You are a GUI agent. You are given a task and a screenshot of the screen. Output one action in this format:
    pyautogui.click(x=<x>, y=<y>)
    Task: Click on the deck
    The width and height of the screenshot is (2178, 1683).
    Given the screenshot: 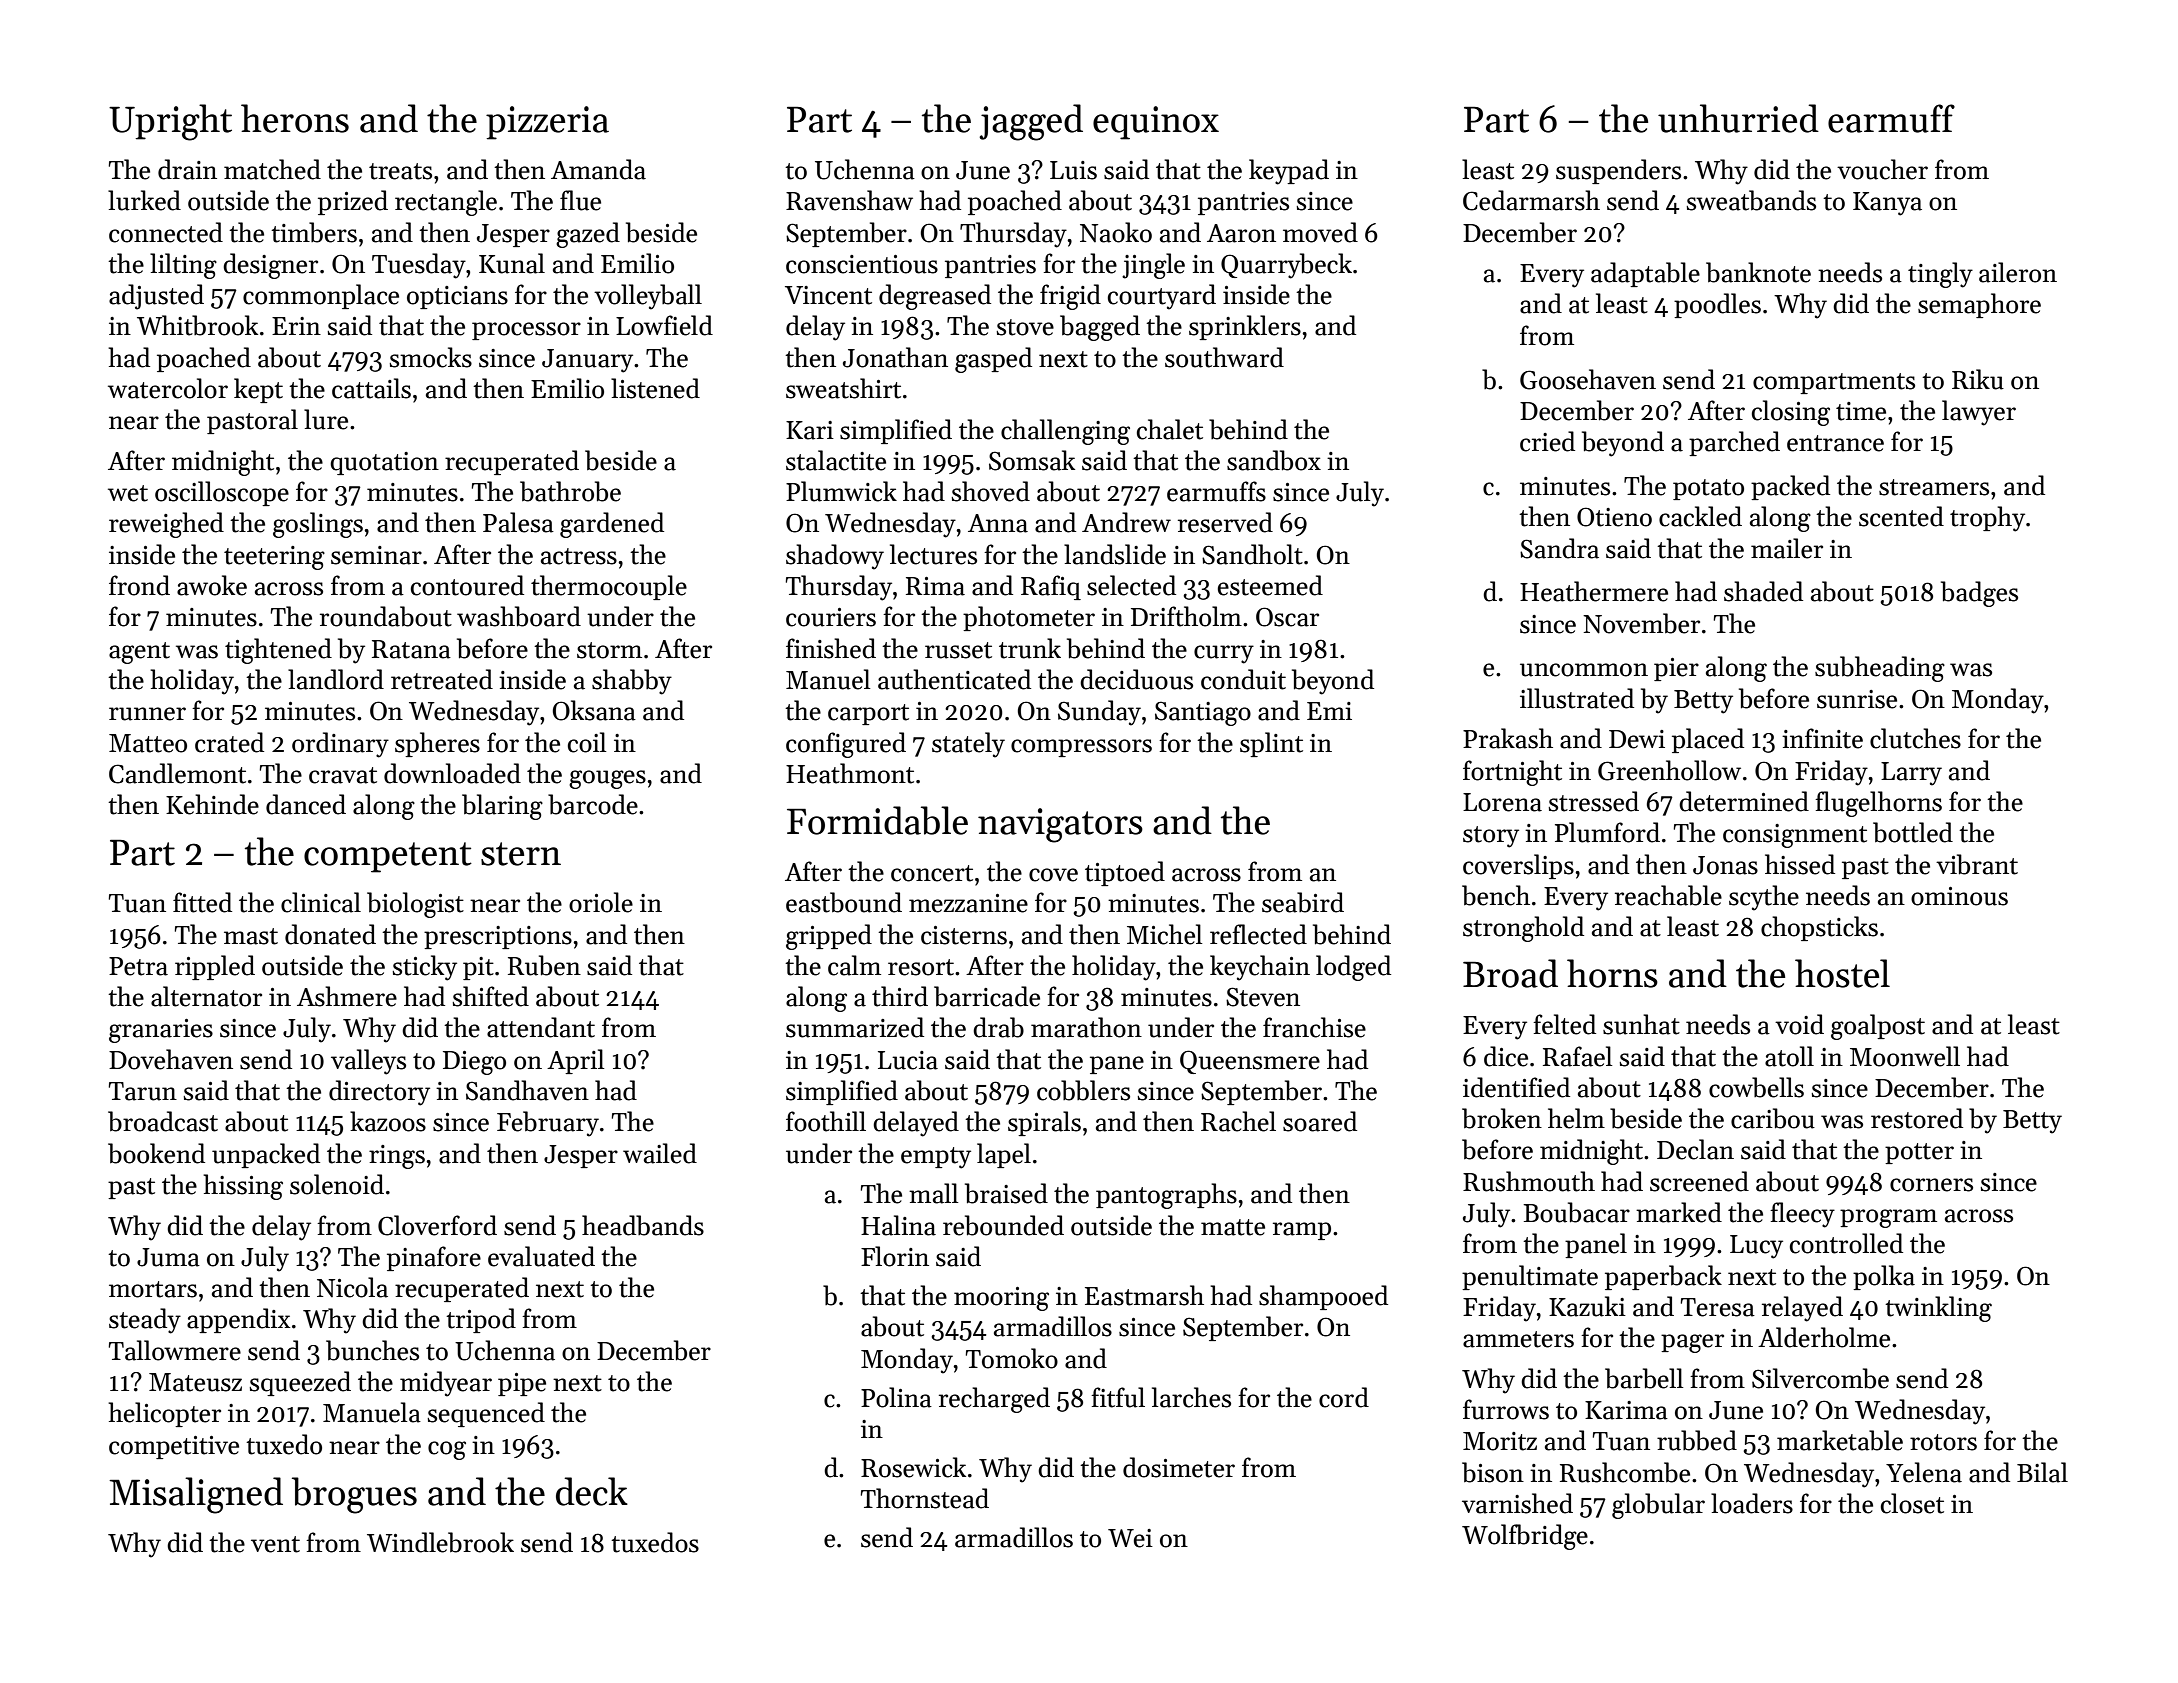 What is the action you would take?
    pyautogui.click(x=592, y=1491)
